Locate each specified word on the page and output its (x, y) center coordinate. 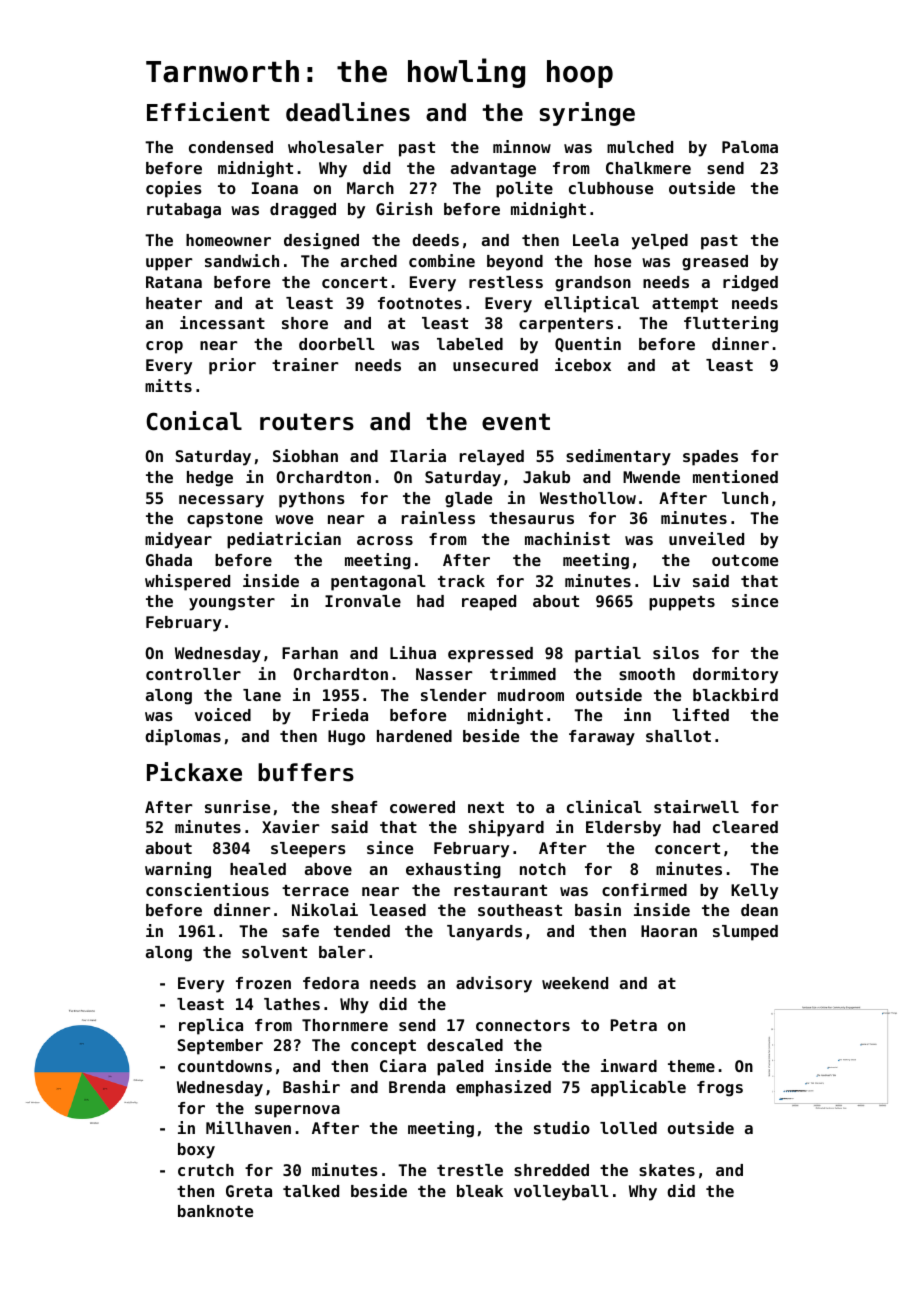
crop (164, 347)
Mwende (651, 477)
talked (311, 1191)
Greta (249, 1191)
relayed (492, 458)
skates (667, 1170)
